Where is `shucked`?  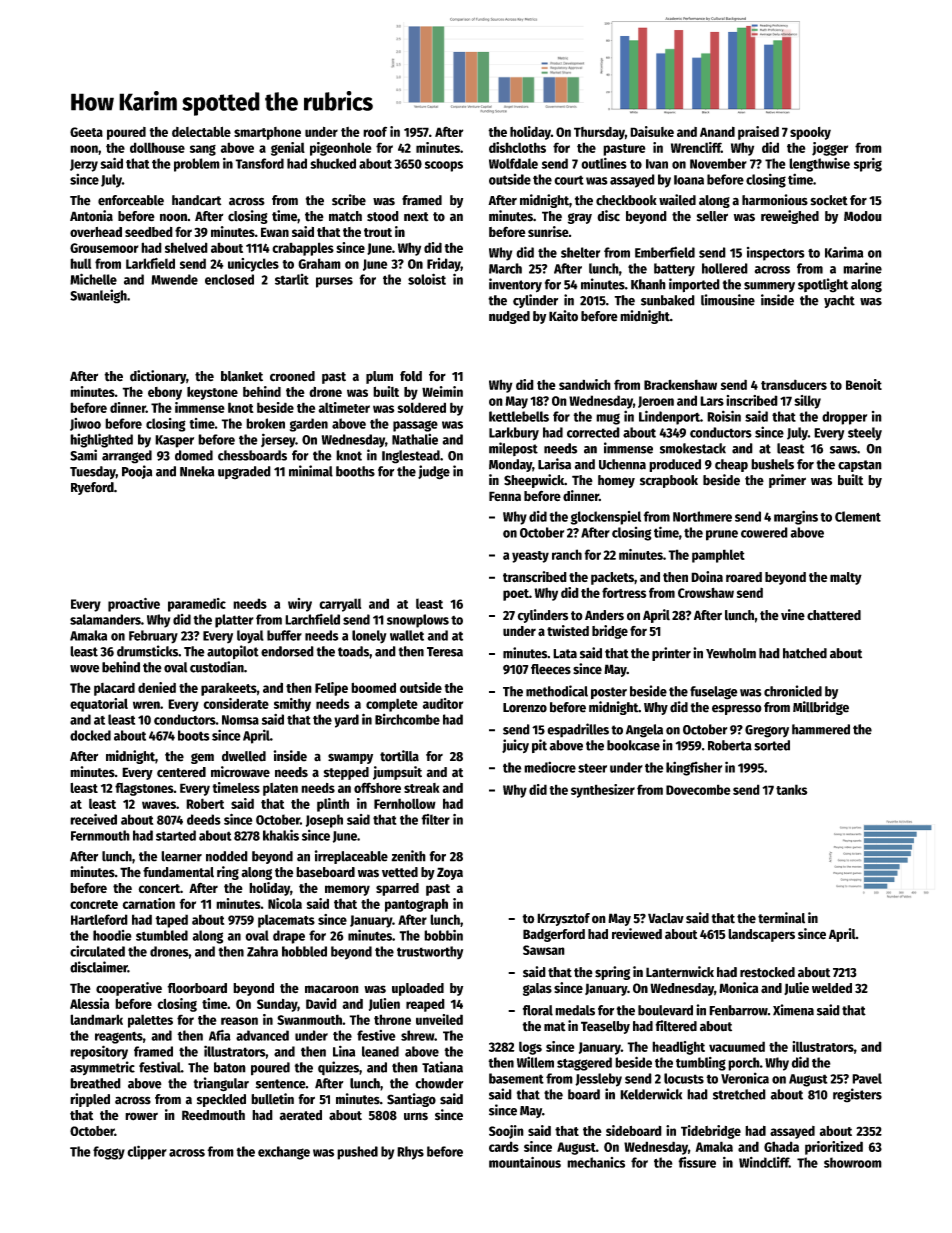 shucked is located at coordinates (333, 163).
